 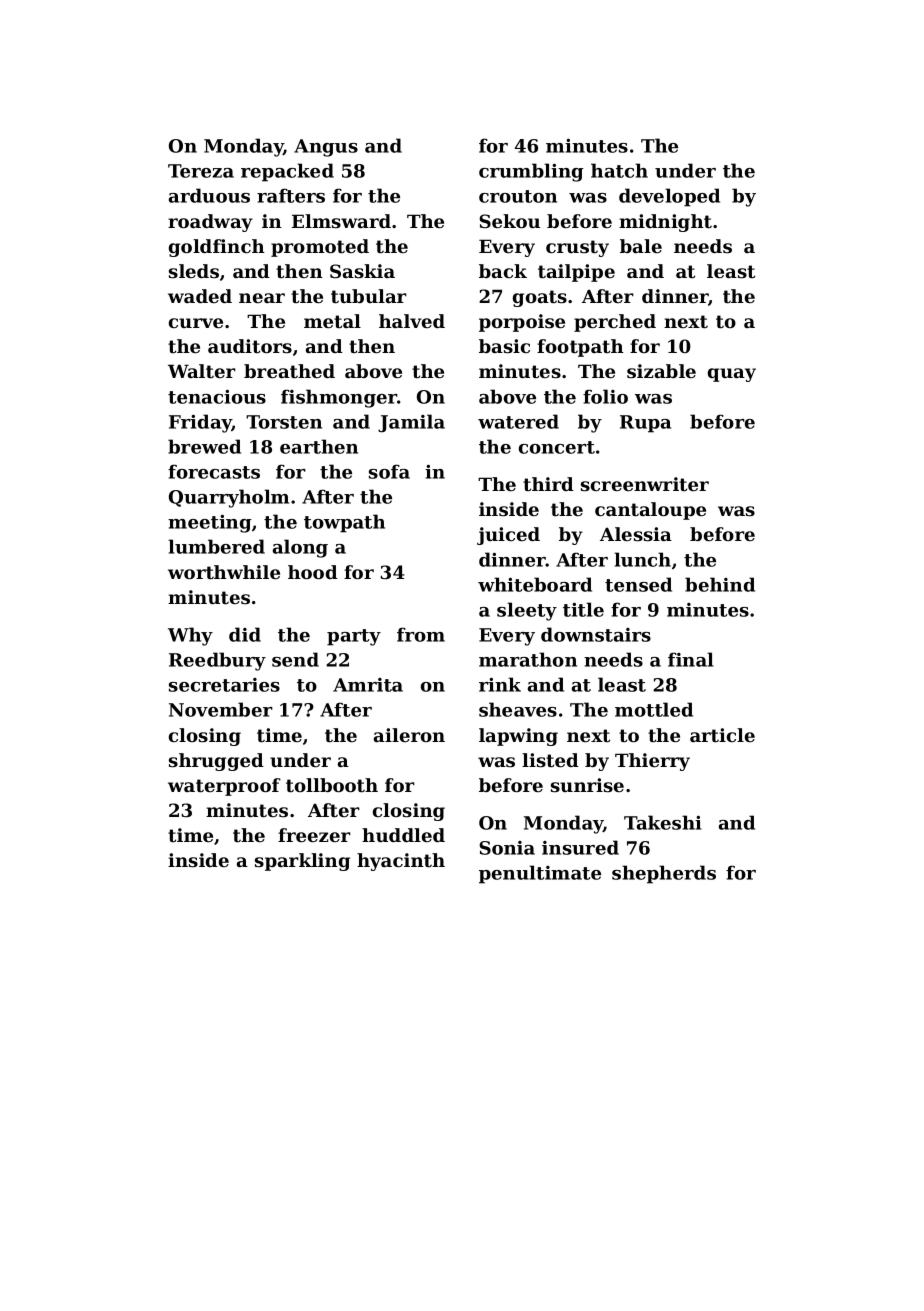 What do you see at coordinates (224, 787) in the screenshot?
I see `waterproof` at bounding box center [224, 787].
